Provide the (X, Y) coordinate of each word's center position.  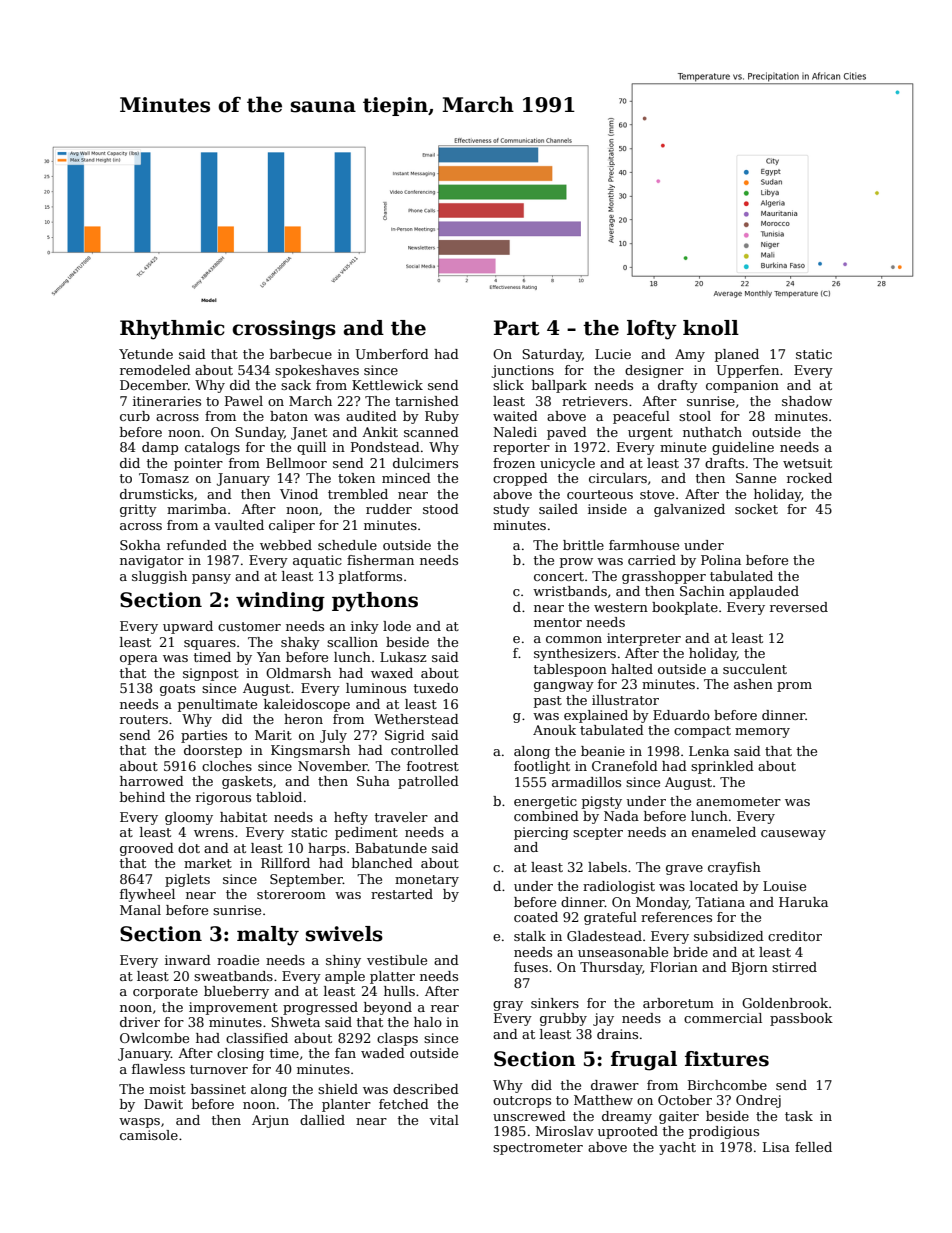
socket (756, 509)
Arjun (270, 1121)
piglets (187, 880)
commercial (723, 1018)
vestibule (397, 960)
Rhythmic (172, 330)
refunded (197, 545)
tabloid (279, 797)
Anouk (554, 730)
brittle (583, 545)
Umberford (392, 354)
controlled (425, 750)
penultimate (217, 705)
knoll (711, 328)
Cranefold (625, 766)
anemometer (738, 801)
